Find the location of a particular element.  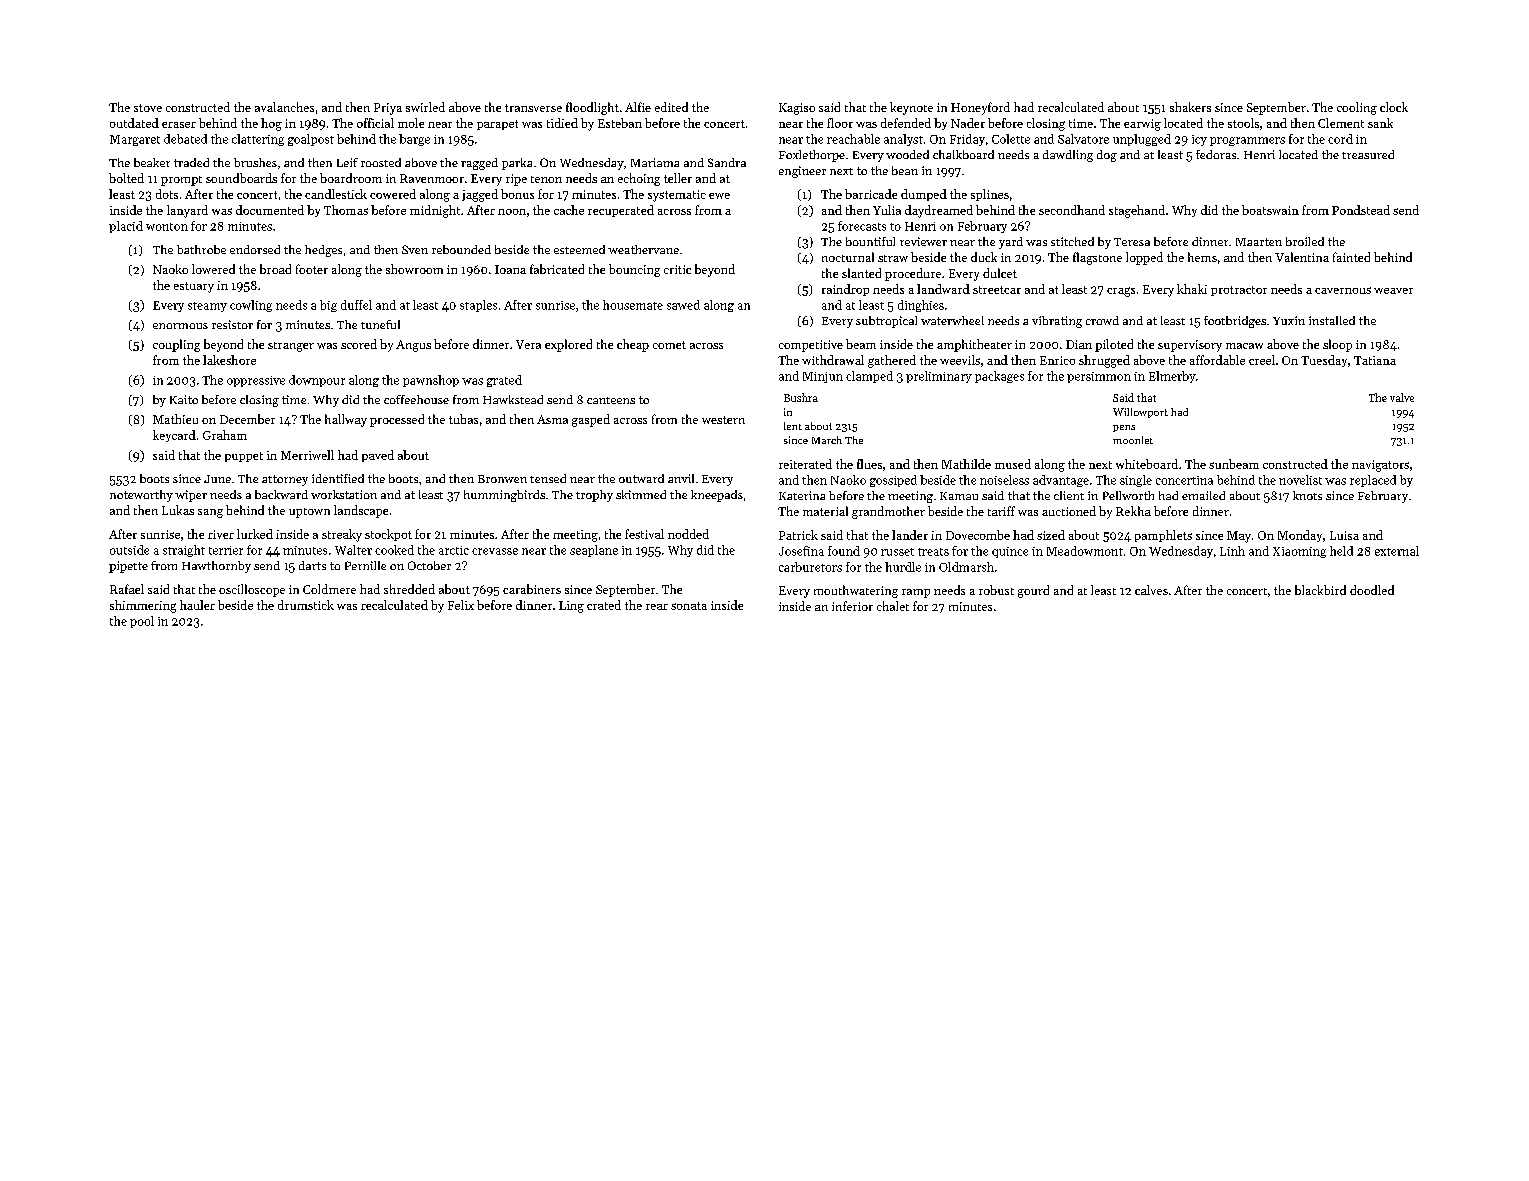

Dovecombe is located at coordinates (978, 535).
